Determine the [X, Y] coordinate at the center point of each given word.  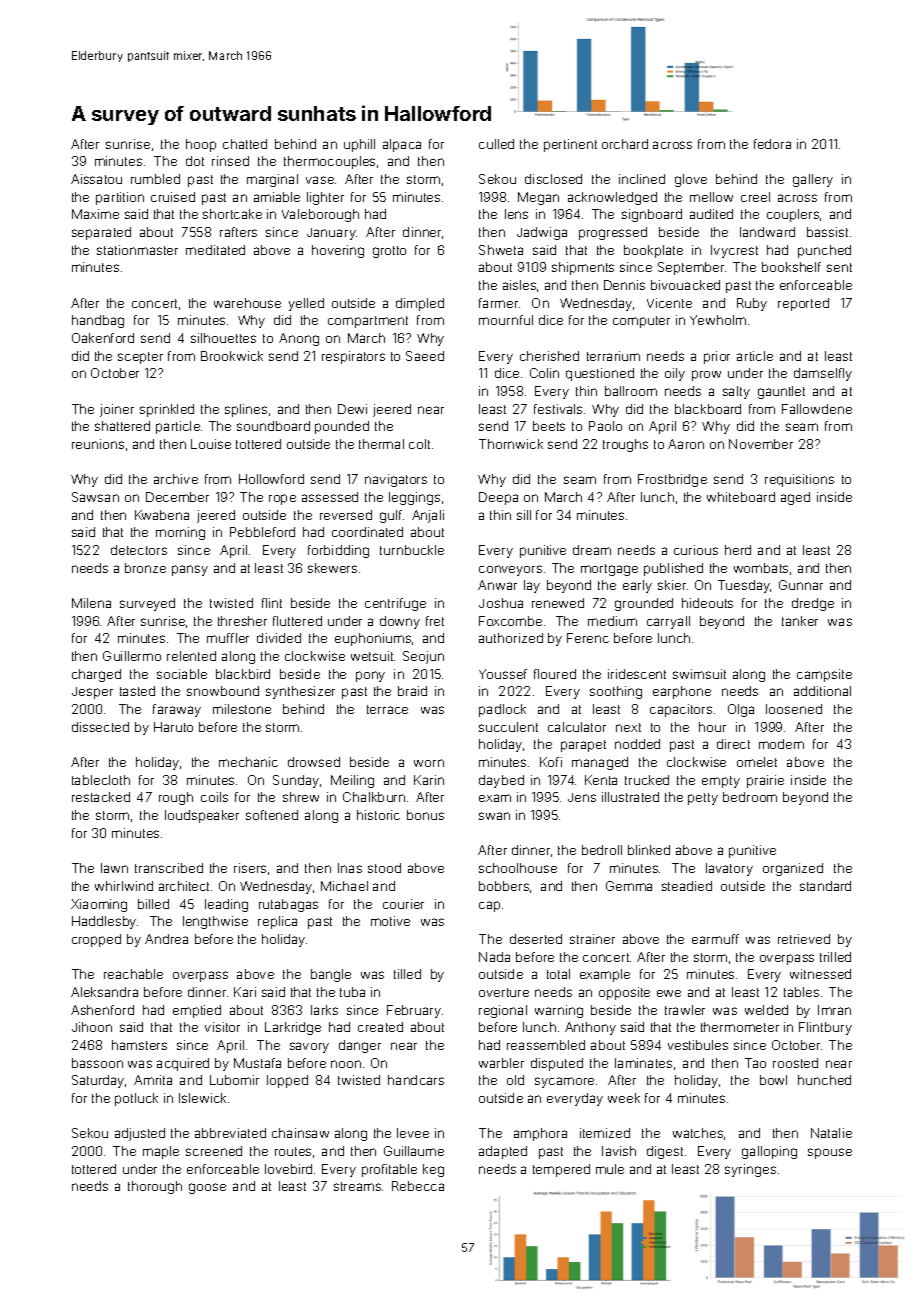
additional [822, 691]
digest [665, 1152]
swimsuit [699, 674]
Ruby [752, 304]
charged [96, 675]
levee [413, 1133]
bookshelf [791, 267]
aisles [519, 285]
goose [207, 1188]
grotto [389, 252]
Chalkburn [374, 797]
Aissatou [96, 179]
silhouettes [223, 338]
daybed [501, 781]
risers [250, 868]
